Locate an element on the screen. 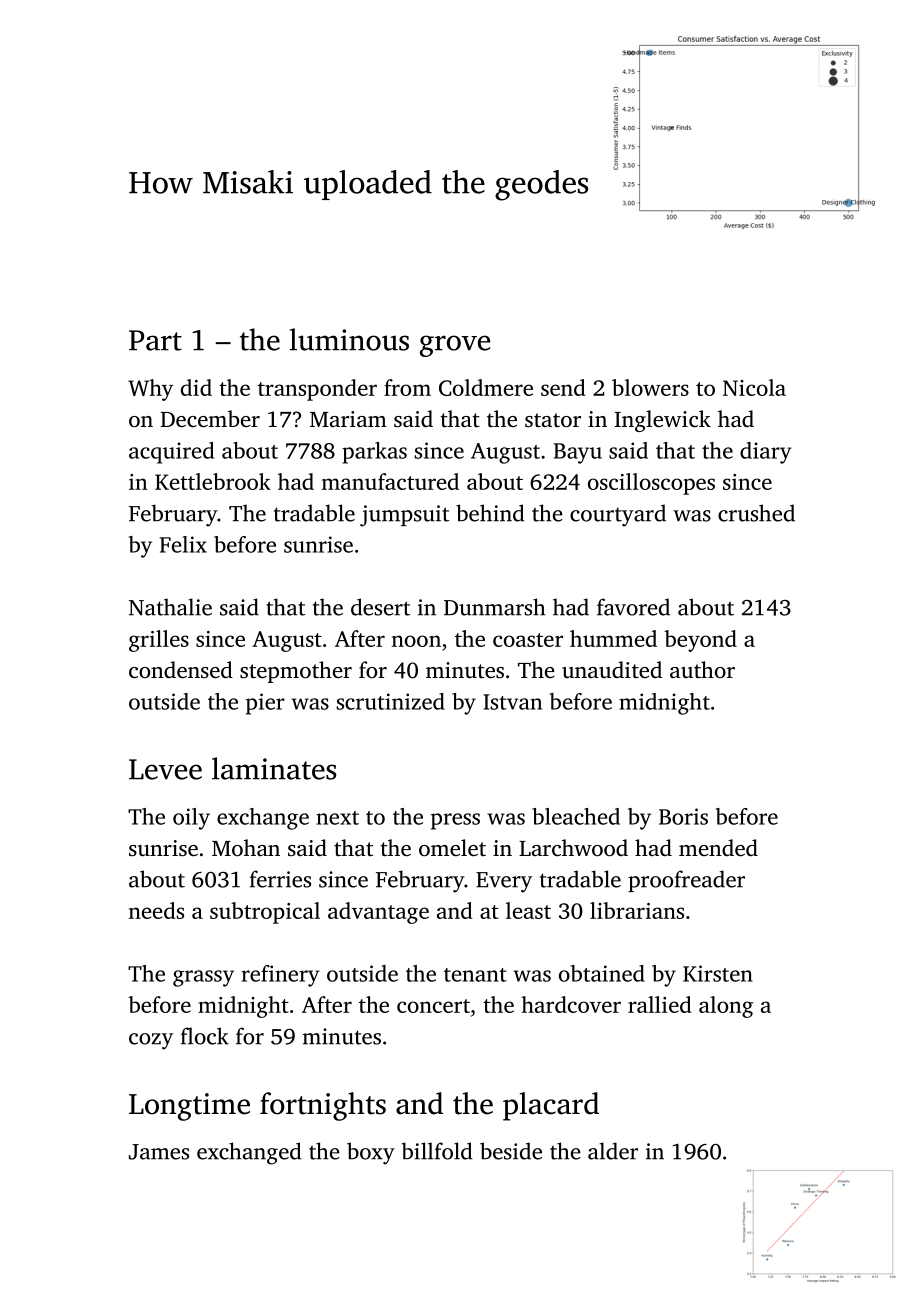 The height and width of the screenshot is (1311, 924). press is located at coordinates (455, 821).
